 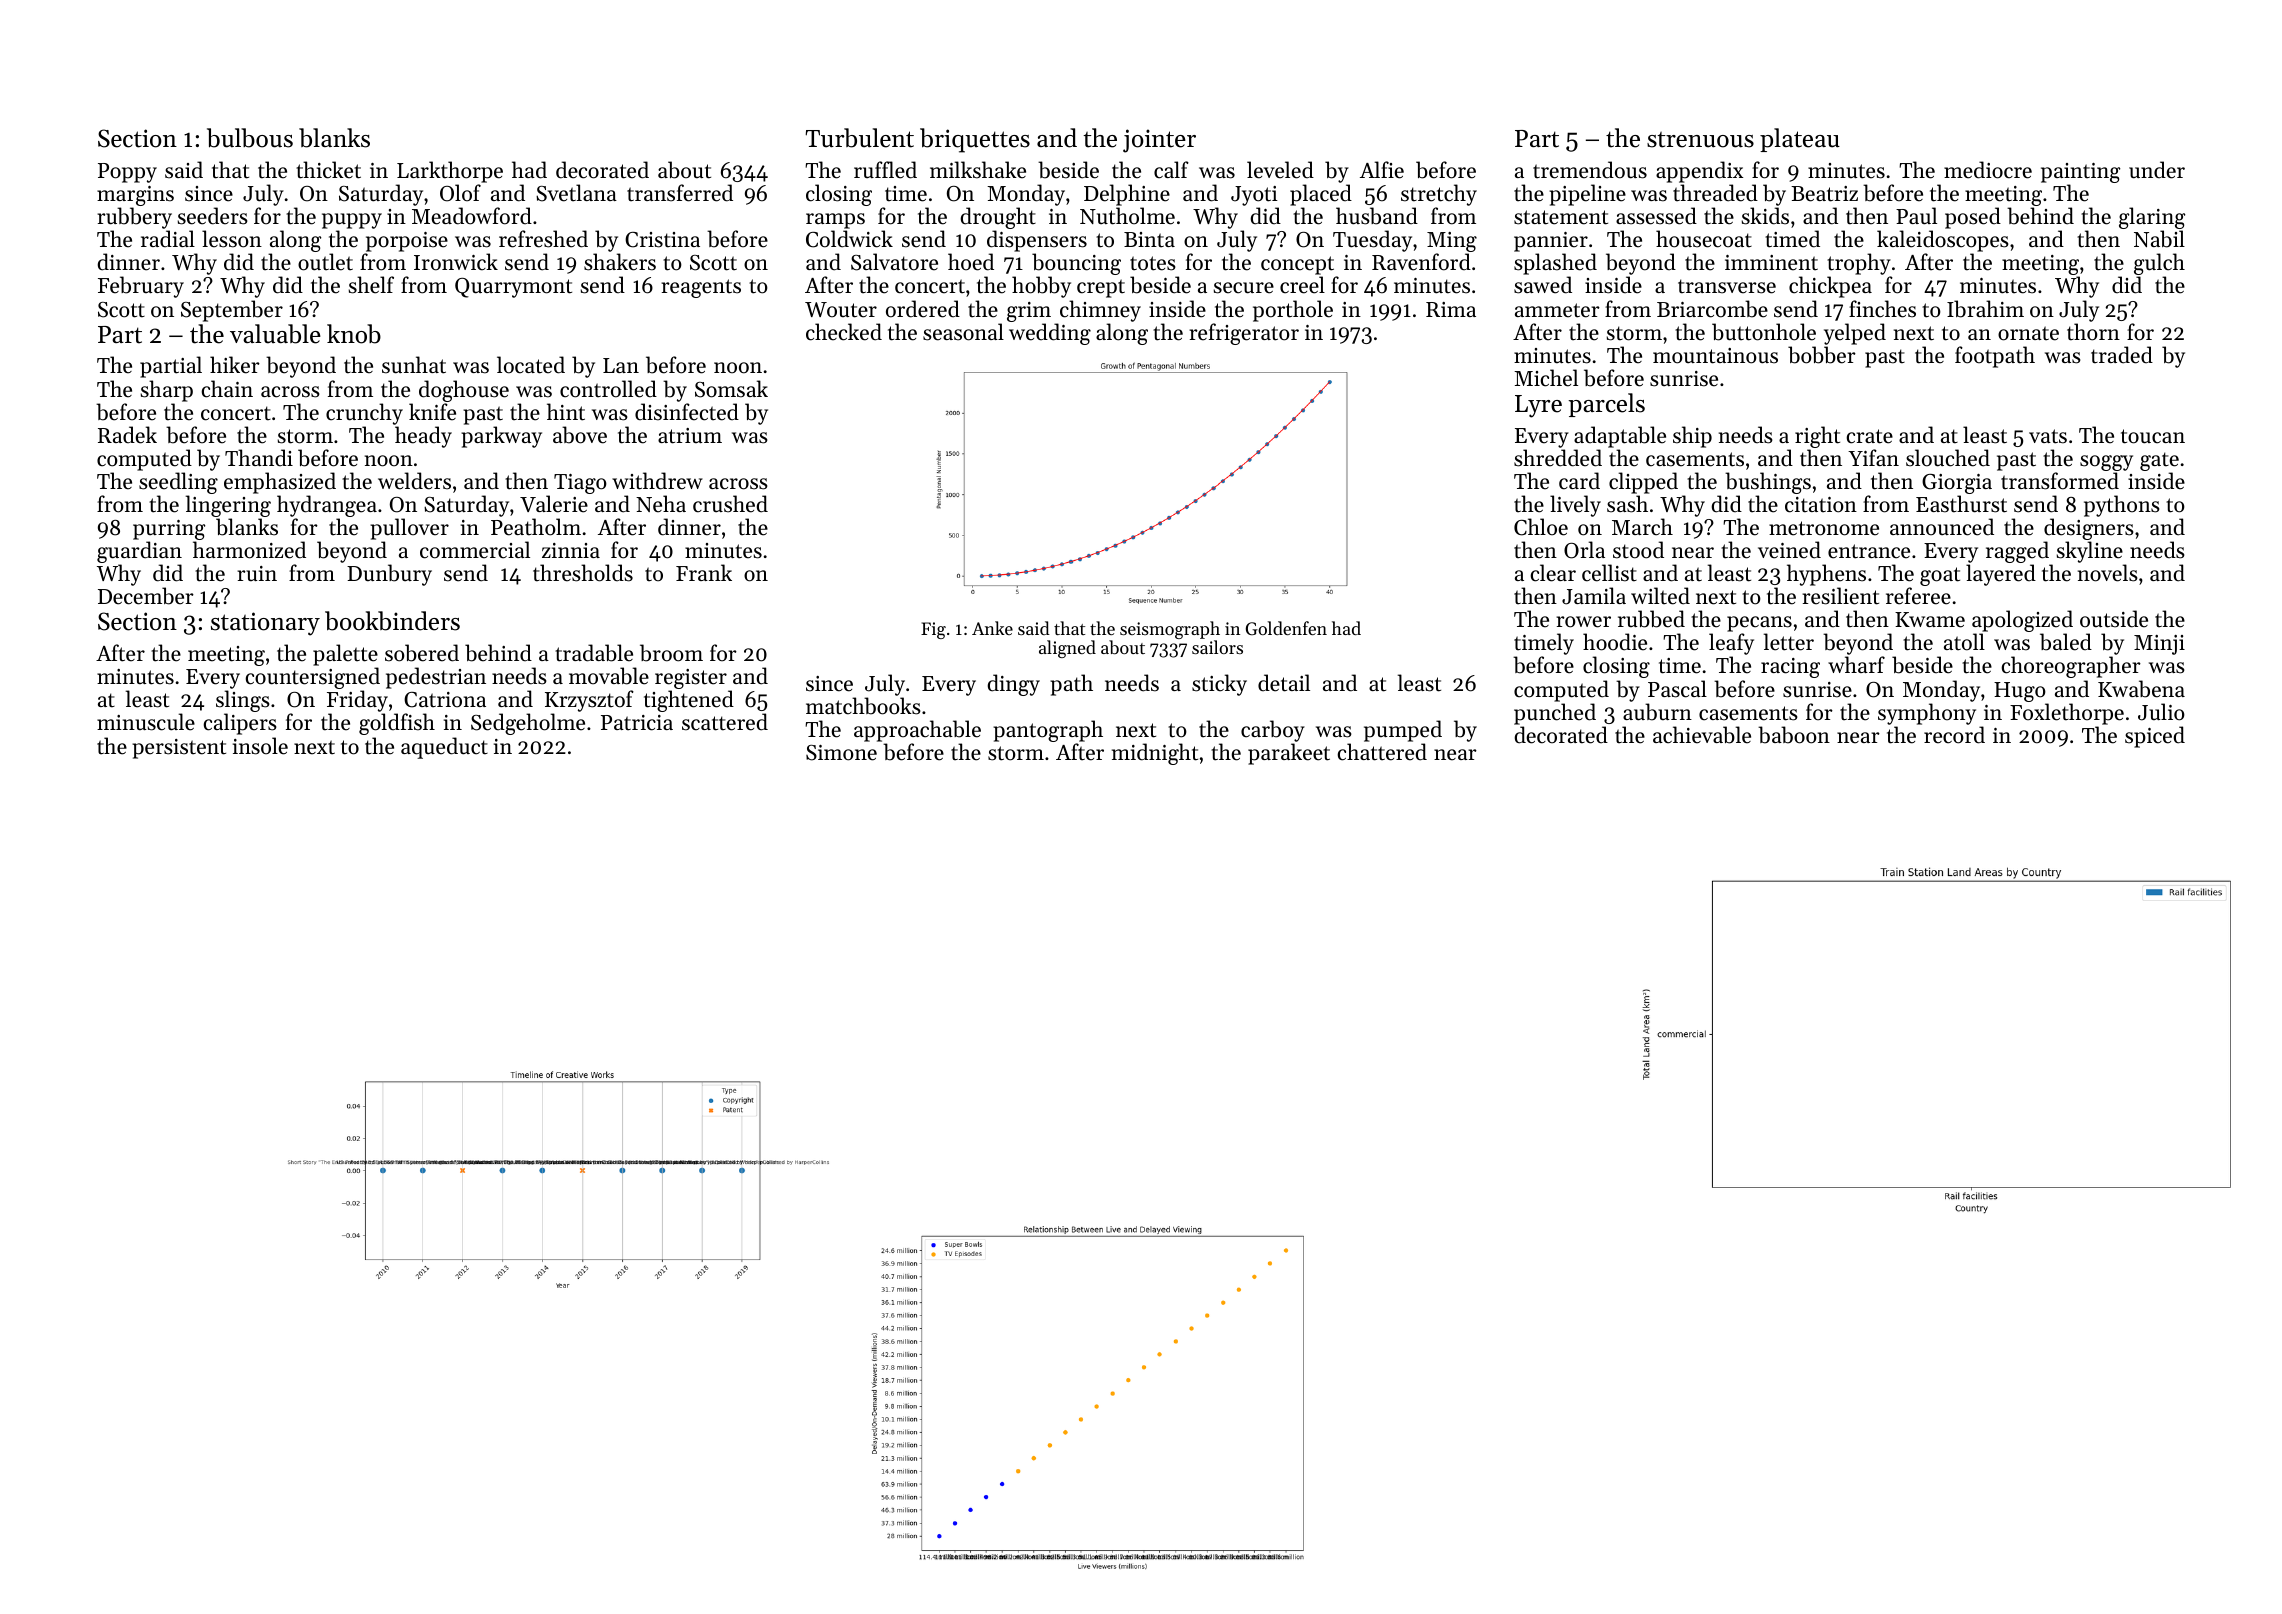 I want to click on lingering, so click(x=228, y=506).
